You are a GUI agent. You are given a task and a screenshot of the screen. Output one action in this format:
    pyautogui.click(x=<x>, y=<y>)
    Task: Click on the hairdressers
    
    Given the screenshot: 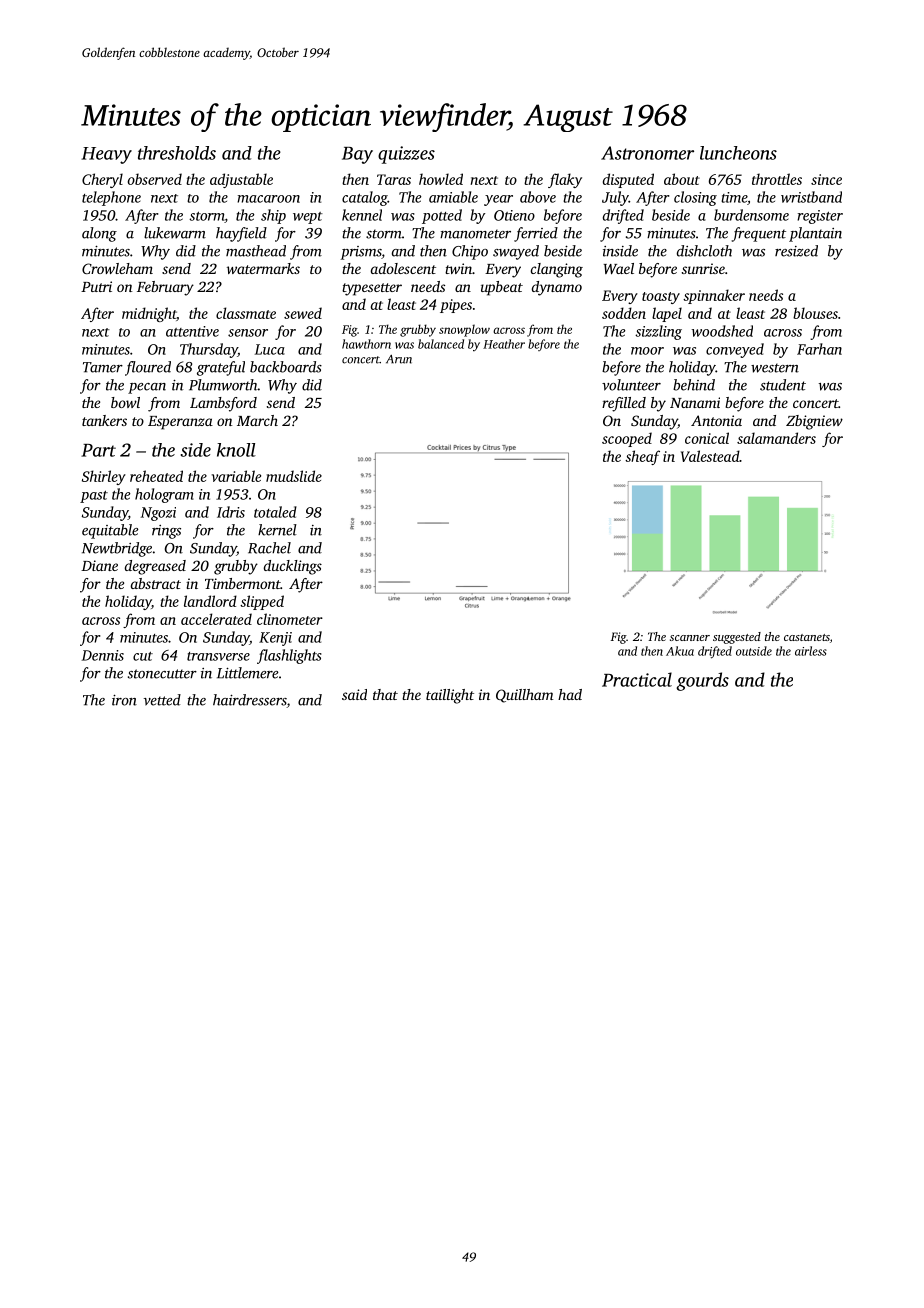 What is the action you would take?
    pyautogui.click(x=250, y=701)
